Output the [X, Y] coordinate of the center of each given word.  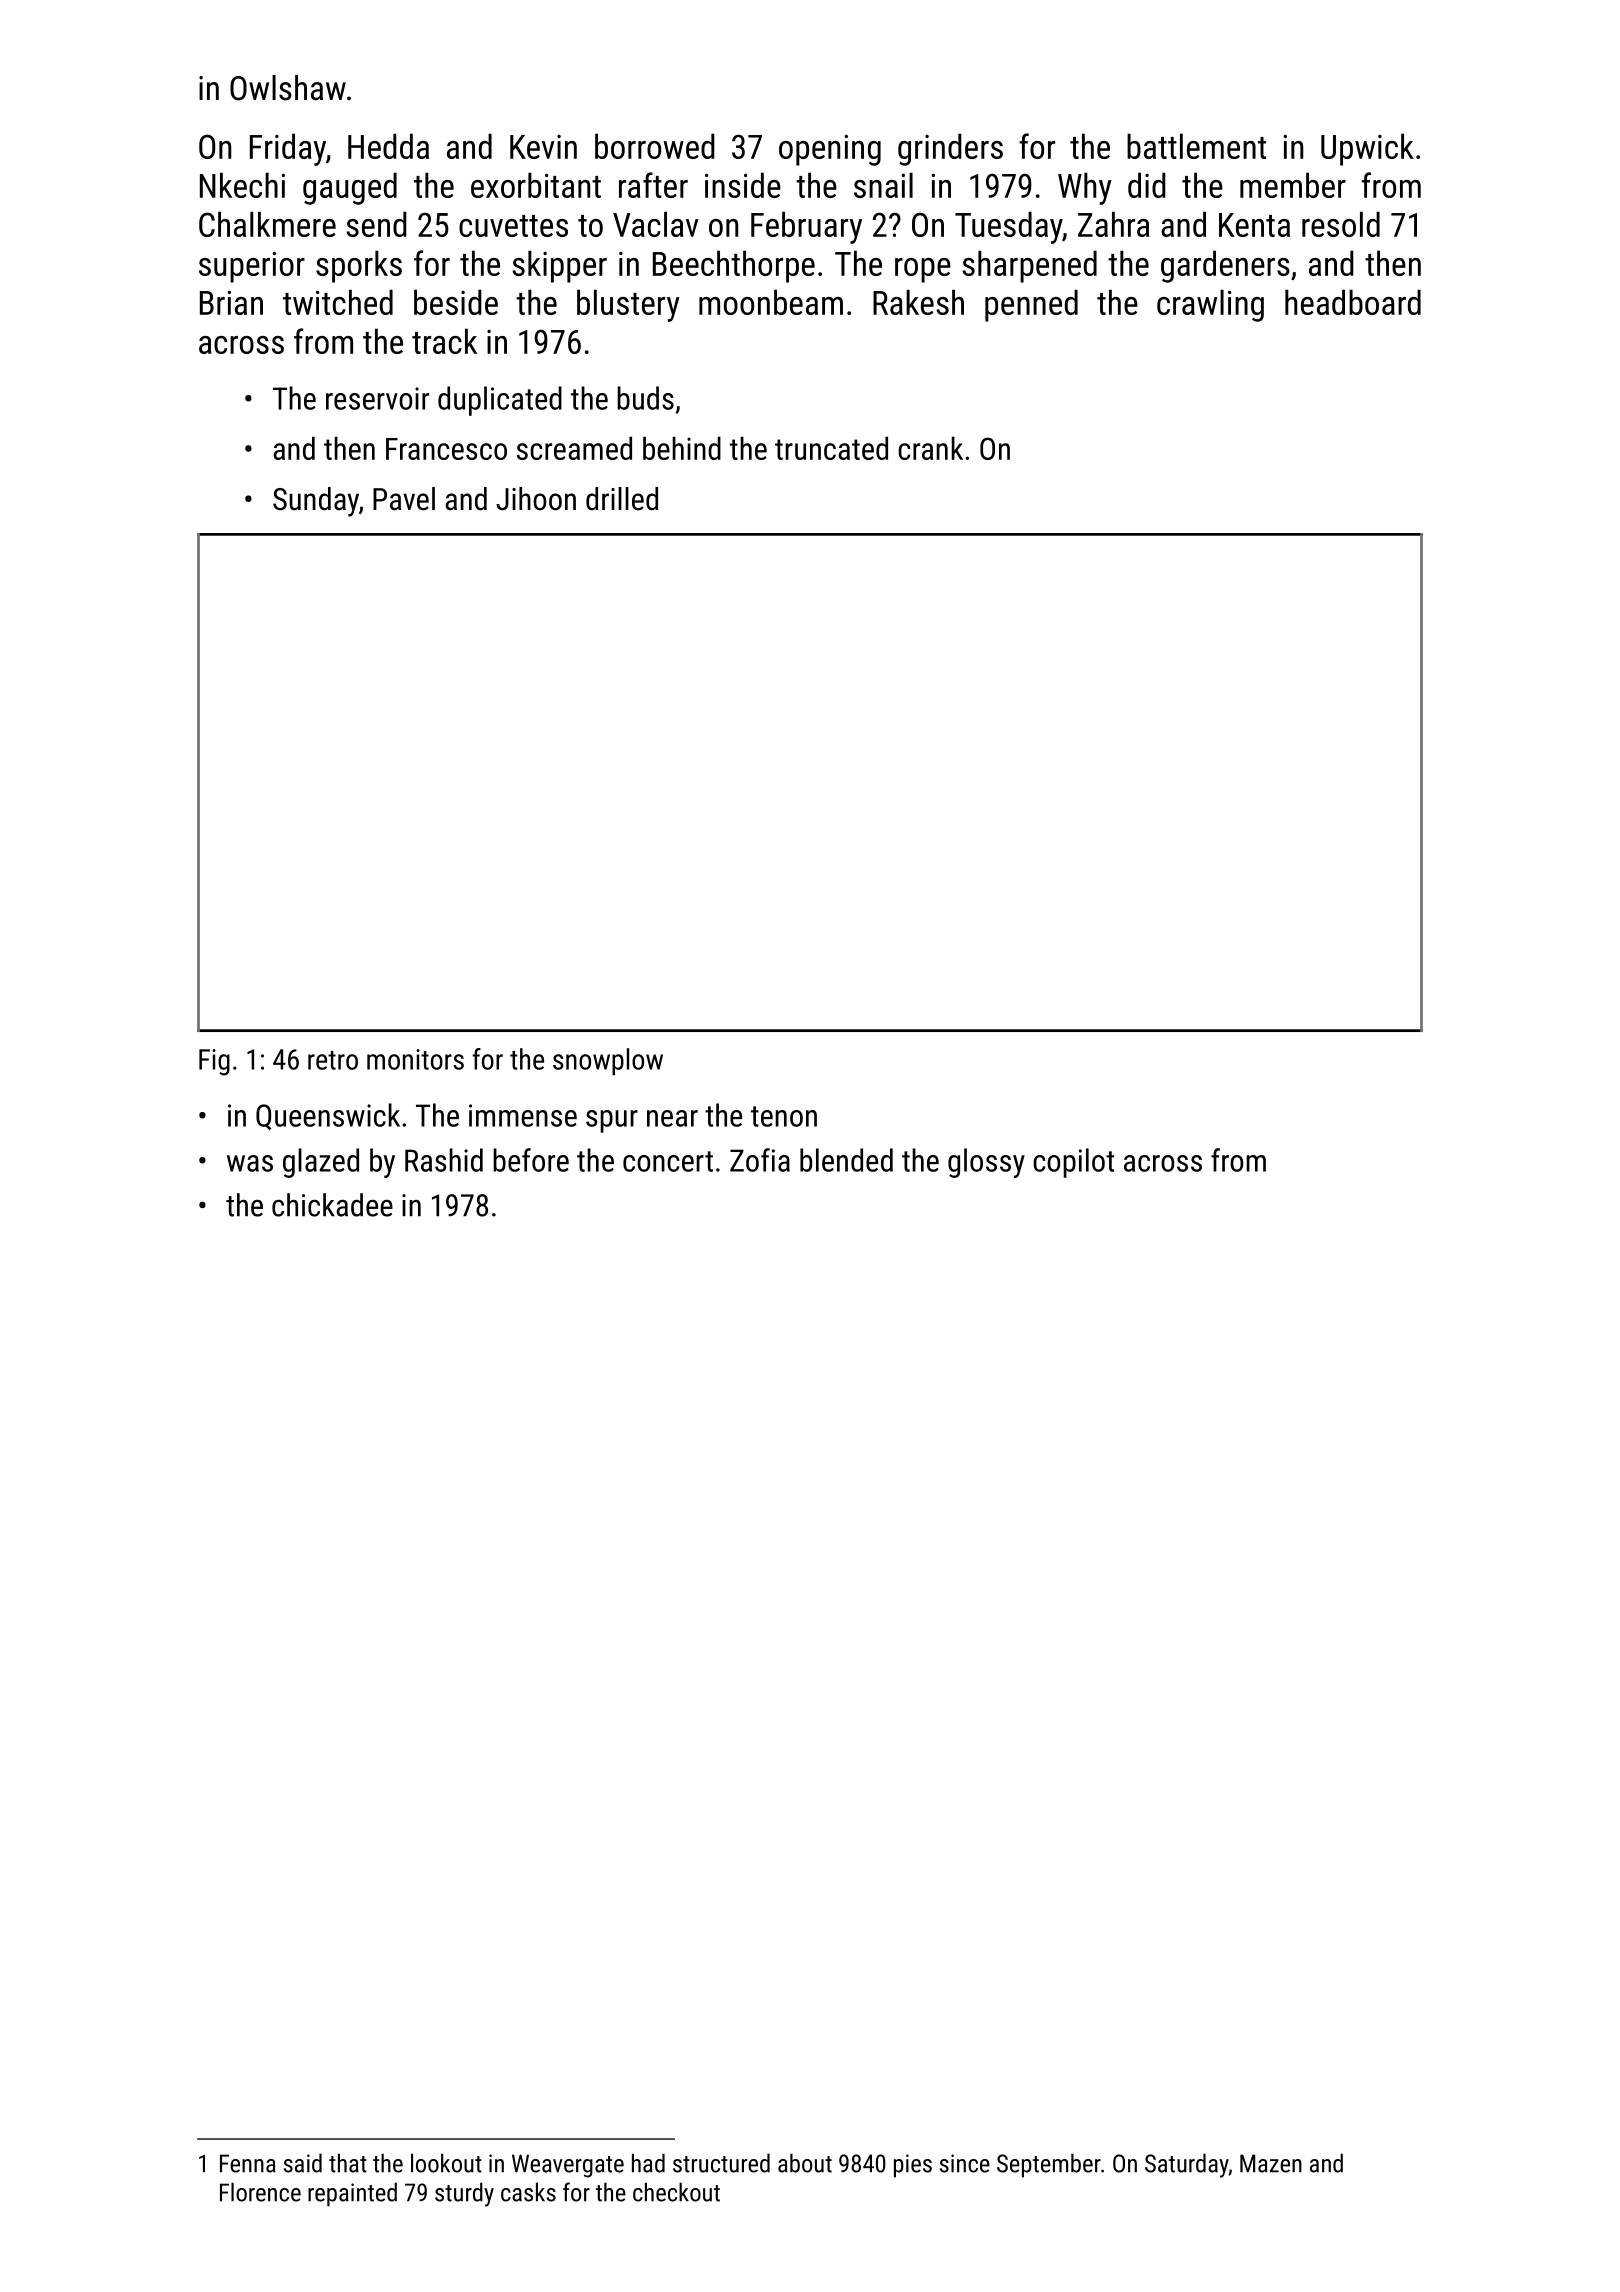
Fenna [248, 2163]
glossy [986, 1163]
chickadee [332, 1205]
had [648, 2163]
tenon [784, 1116]
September [1049, 2165]
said [303, 2163]
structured [721, 2163]
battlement [1196, 146]
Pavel [404, 499]
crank [930, 448]
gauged [350, 188]
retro [333, 1060]
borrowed [655, 146]
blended [846, 1160]
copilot [1073, 1163]
